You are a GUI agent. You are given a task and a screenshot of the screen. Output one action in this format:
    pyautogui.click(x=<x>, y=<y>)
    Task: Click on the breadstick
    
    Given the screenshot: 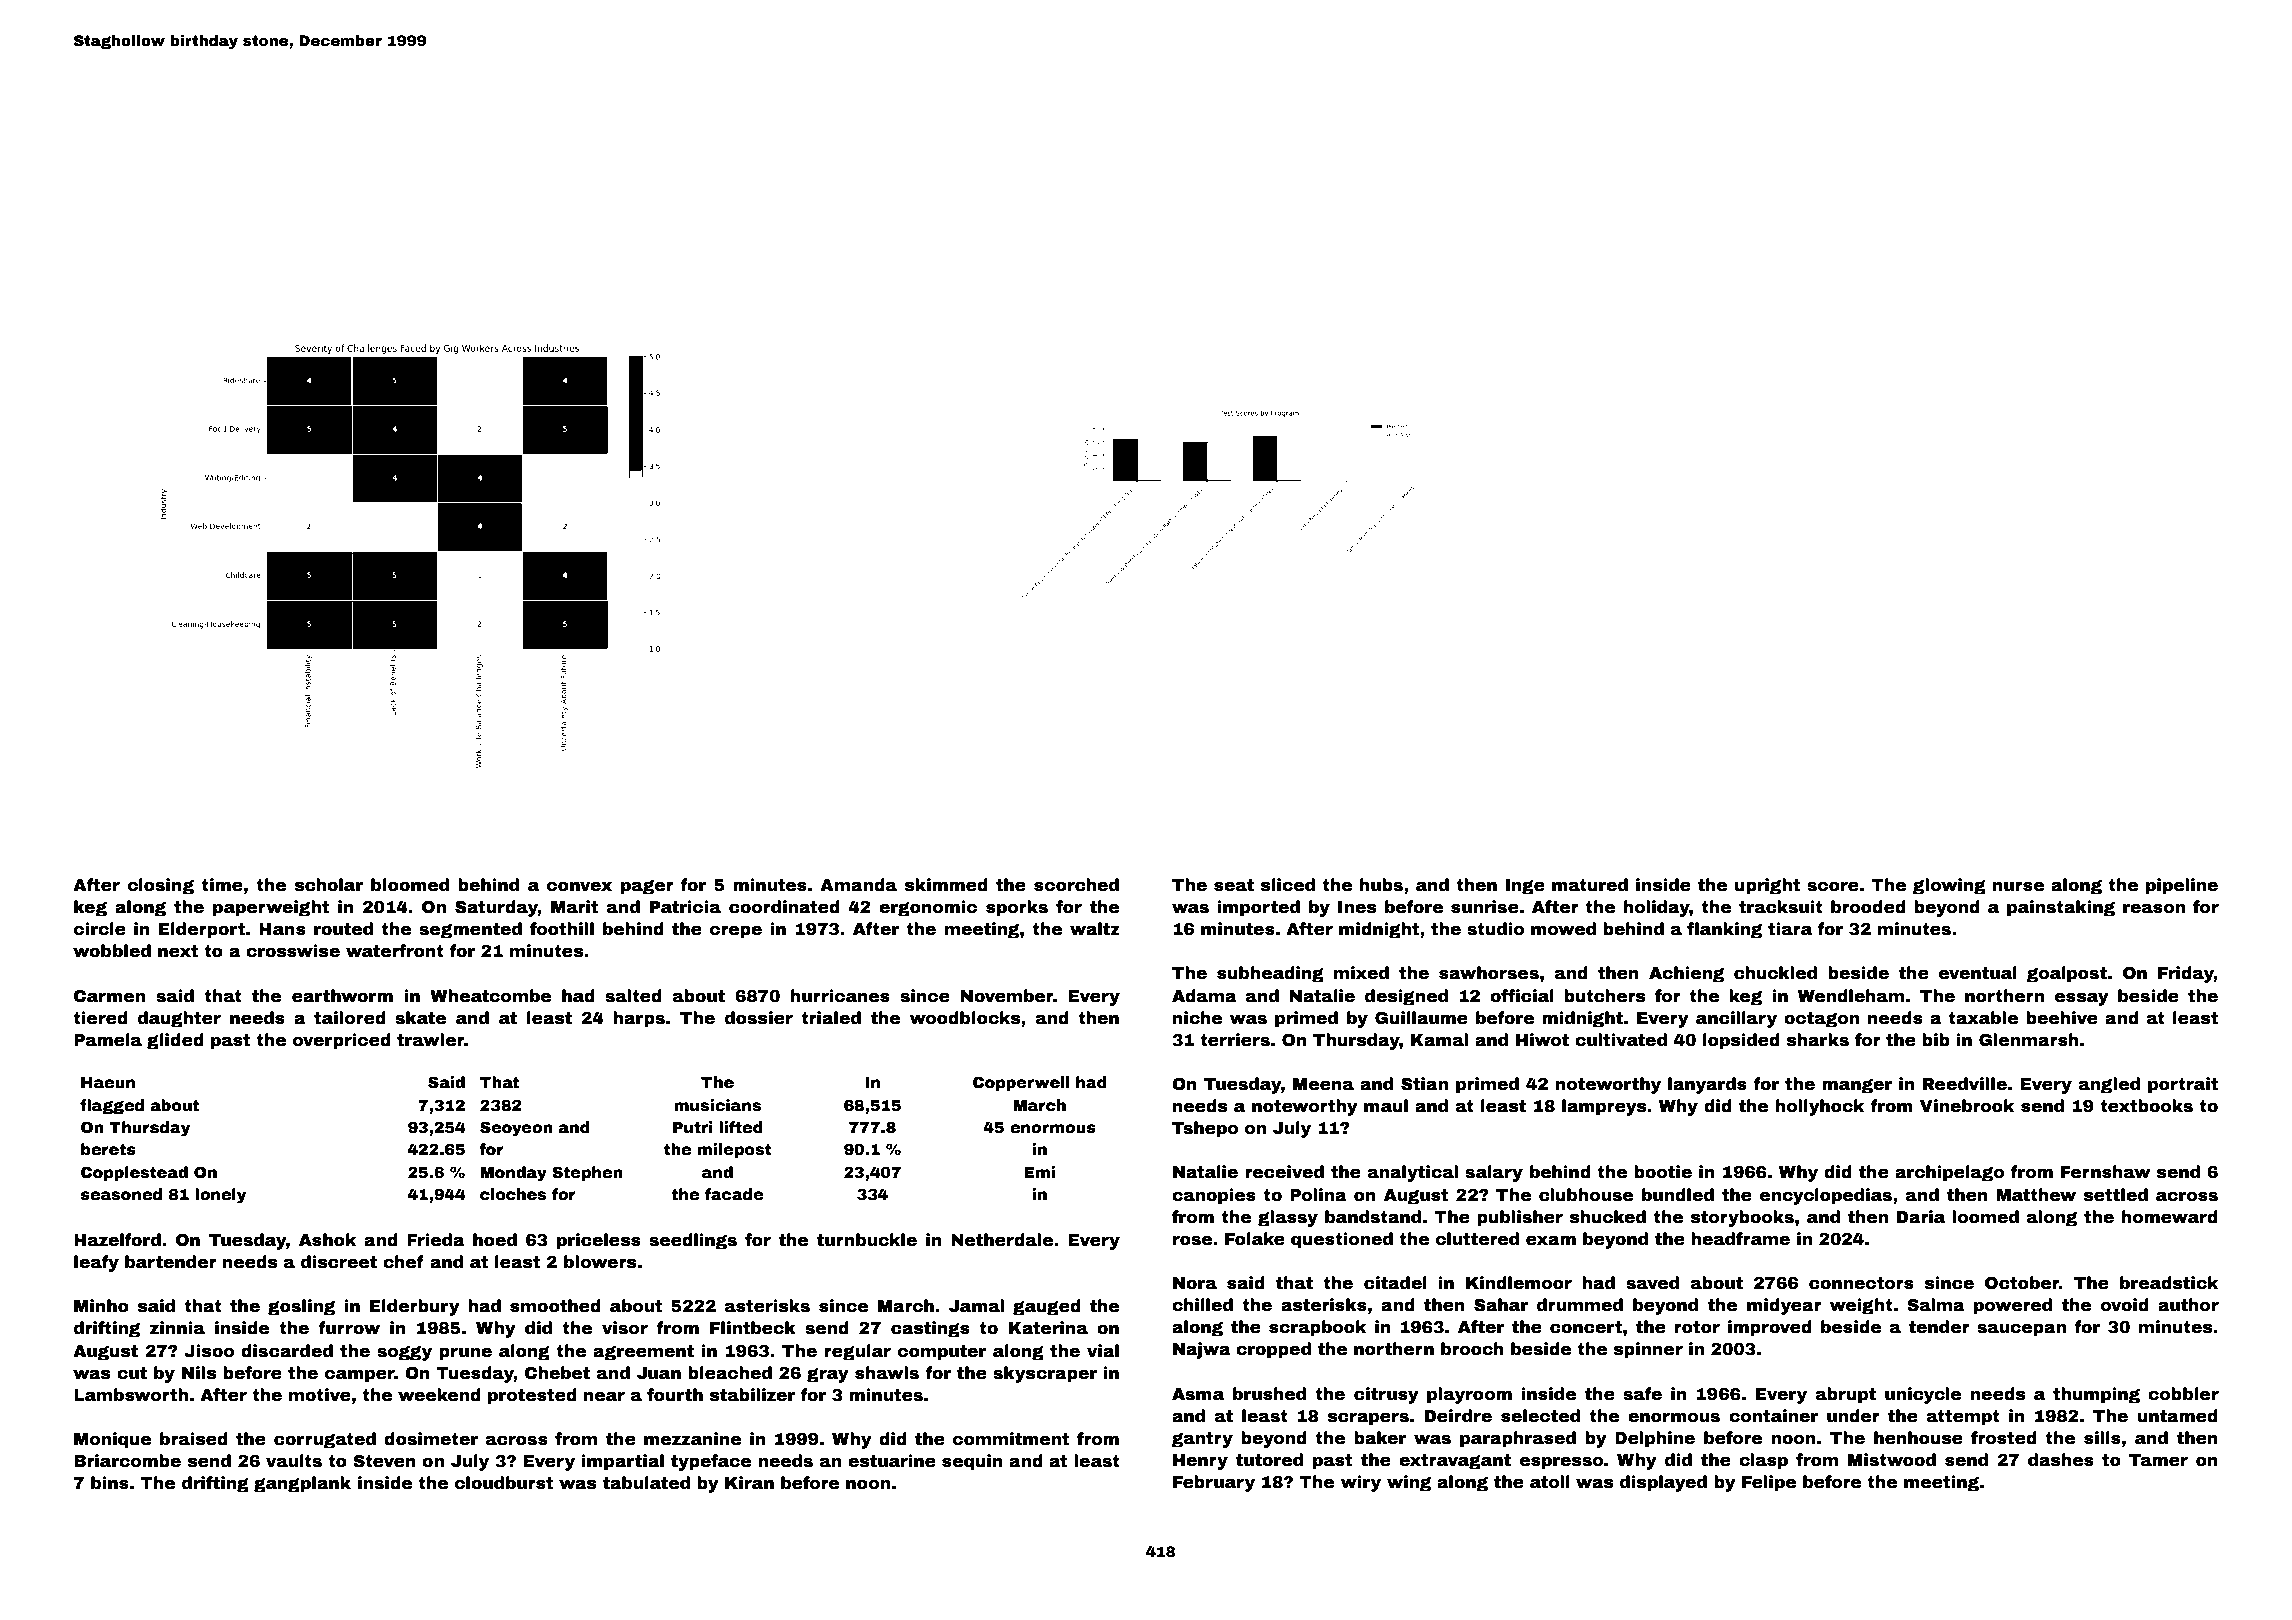 What is the action you would take?
    pyautogui.click(x=2169, y=1283)
